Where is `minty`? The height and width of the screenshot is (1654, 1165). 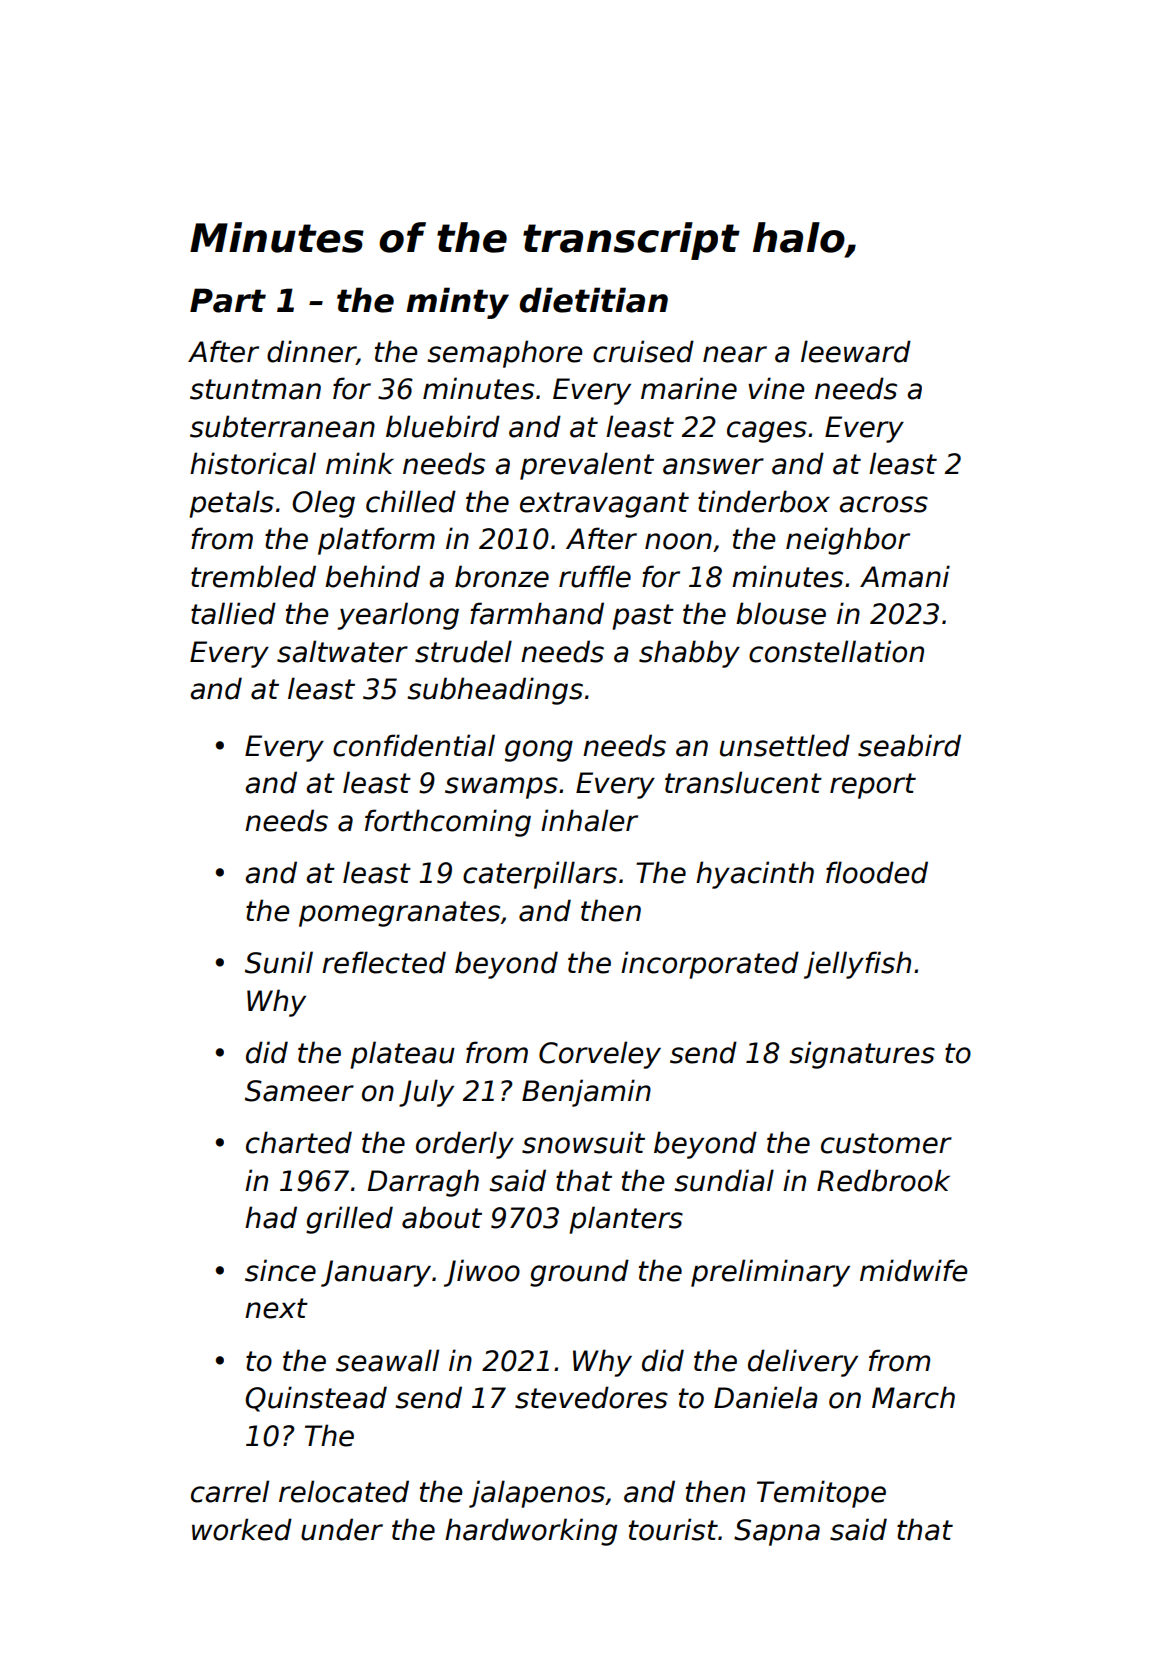
minty is located at coordinates (457, 303).
